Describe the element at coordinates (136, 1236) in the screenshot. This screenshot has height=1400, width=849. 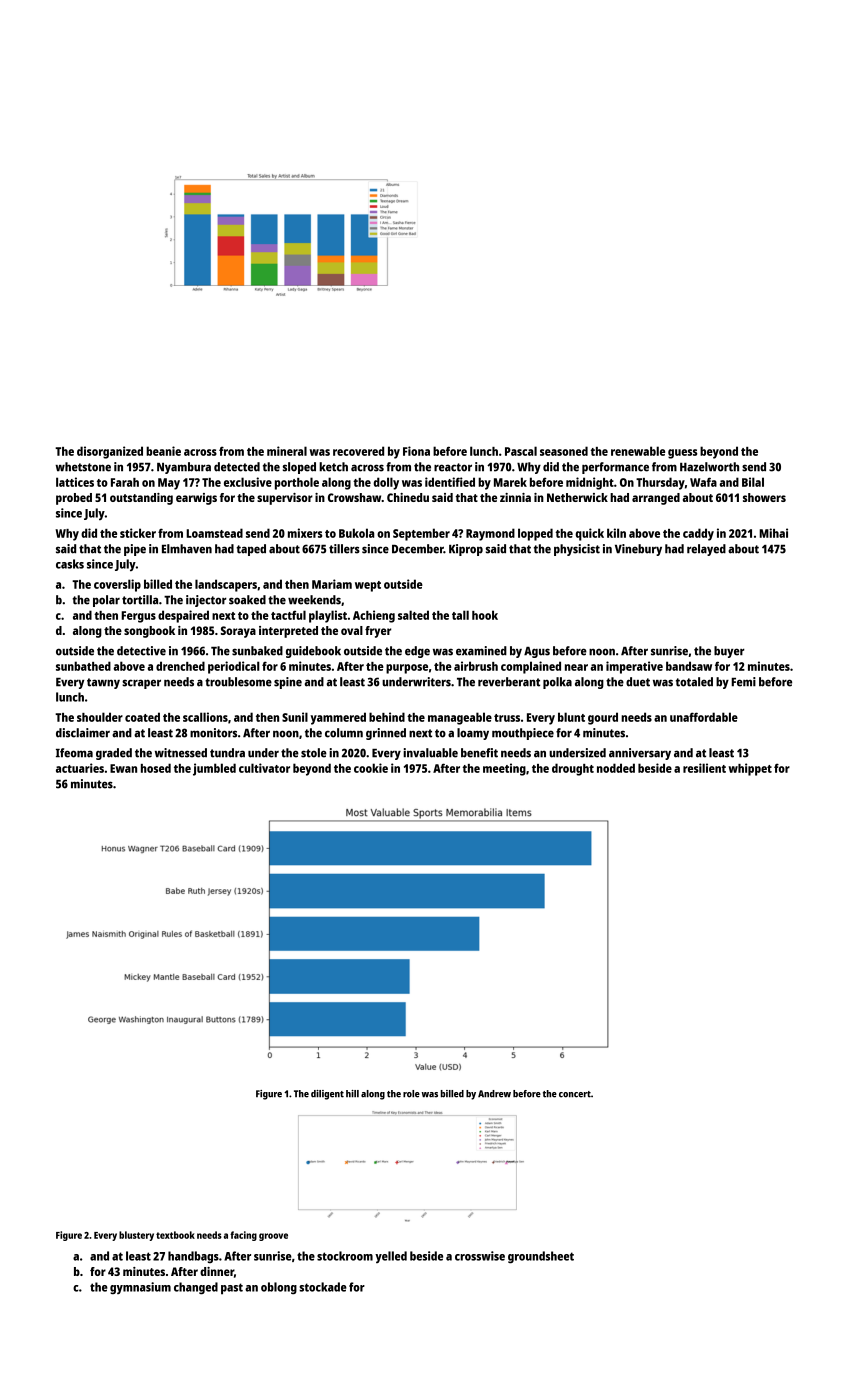
I see `blustery` at that location.
